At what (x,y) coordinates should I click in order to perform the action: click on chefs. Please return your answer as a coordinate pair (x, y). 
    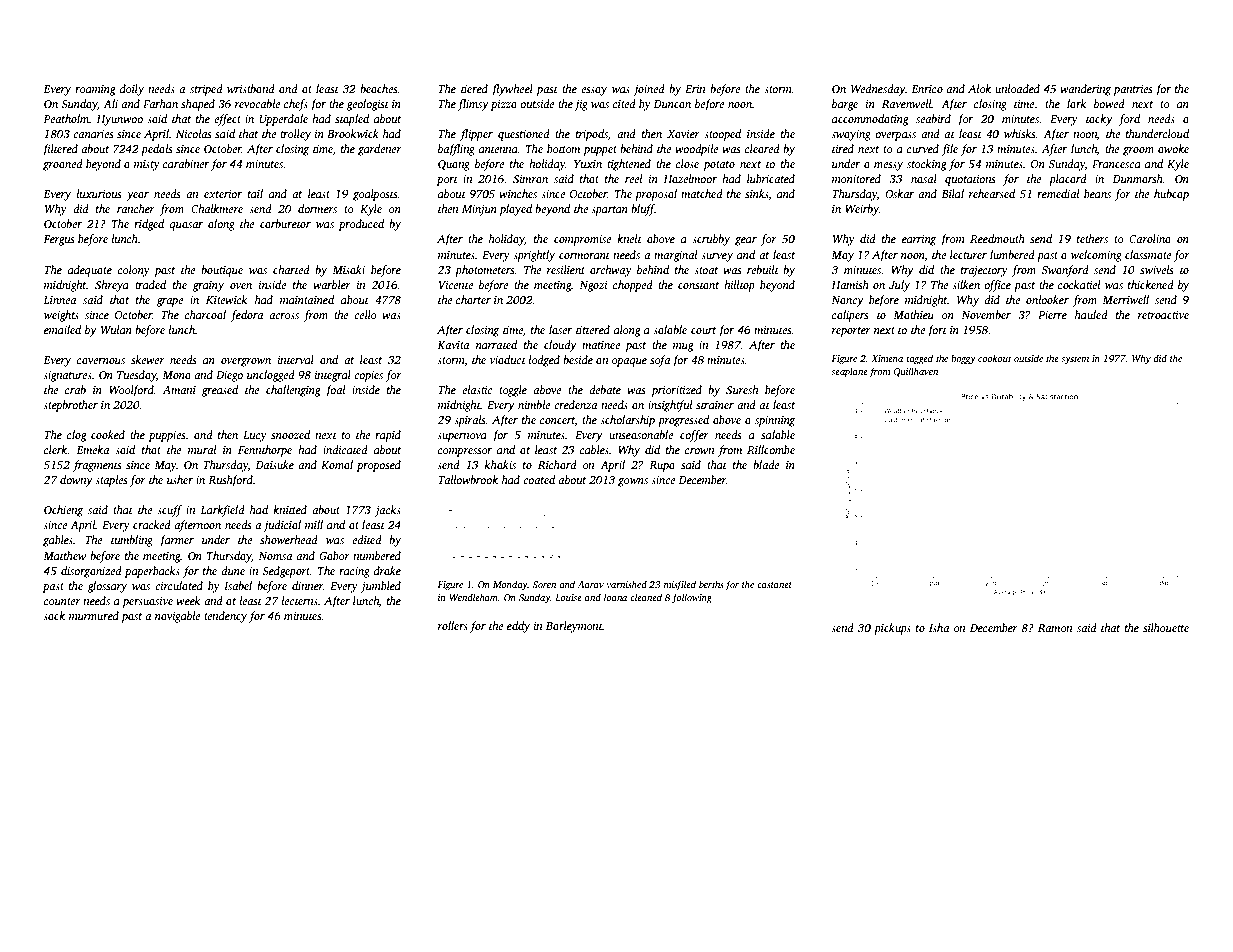
    Looking at the image, I should click on (296, 105).
